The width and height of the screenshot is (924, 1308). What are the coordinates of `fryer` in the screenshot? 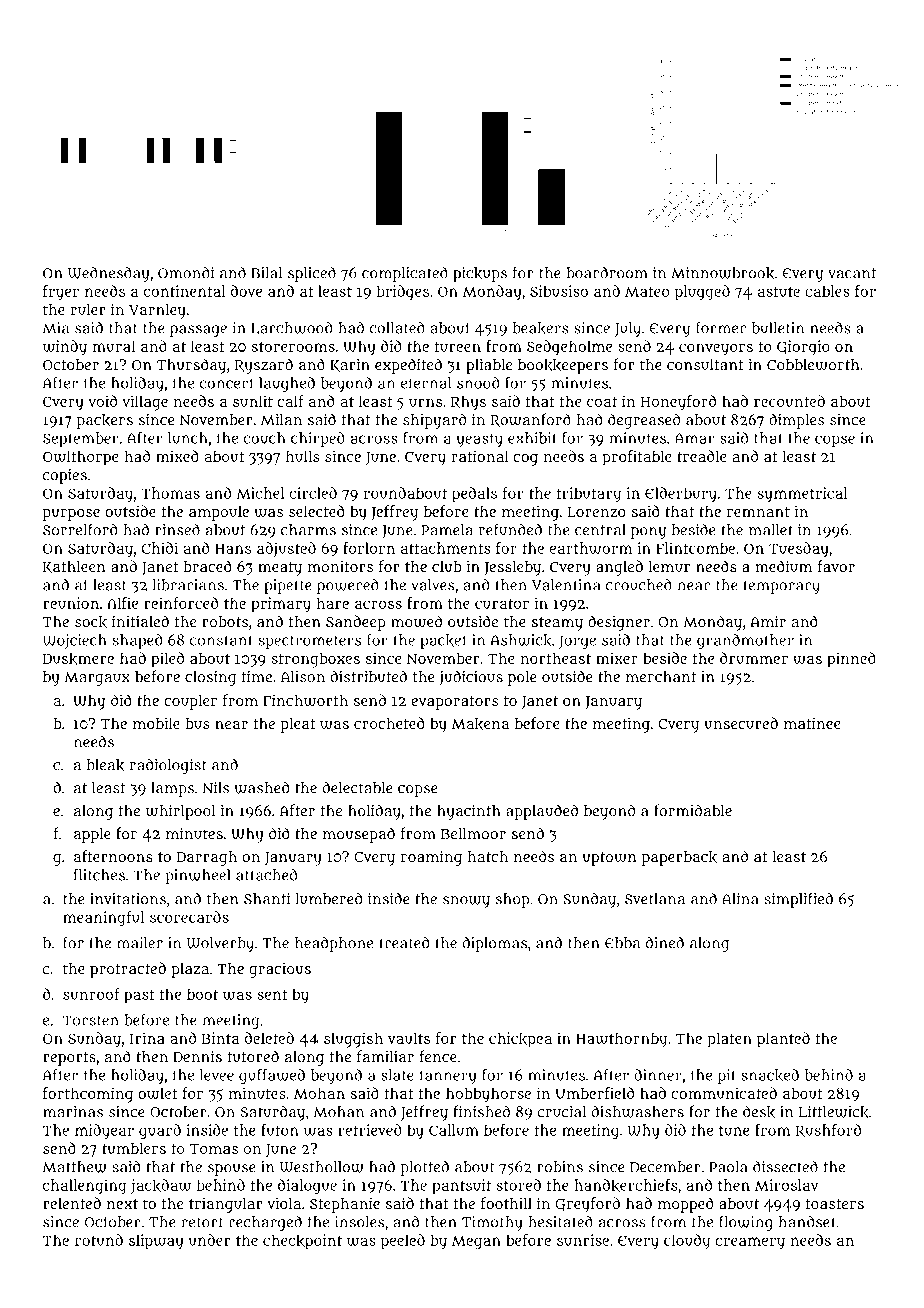 It's located at (61, 292).
